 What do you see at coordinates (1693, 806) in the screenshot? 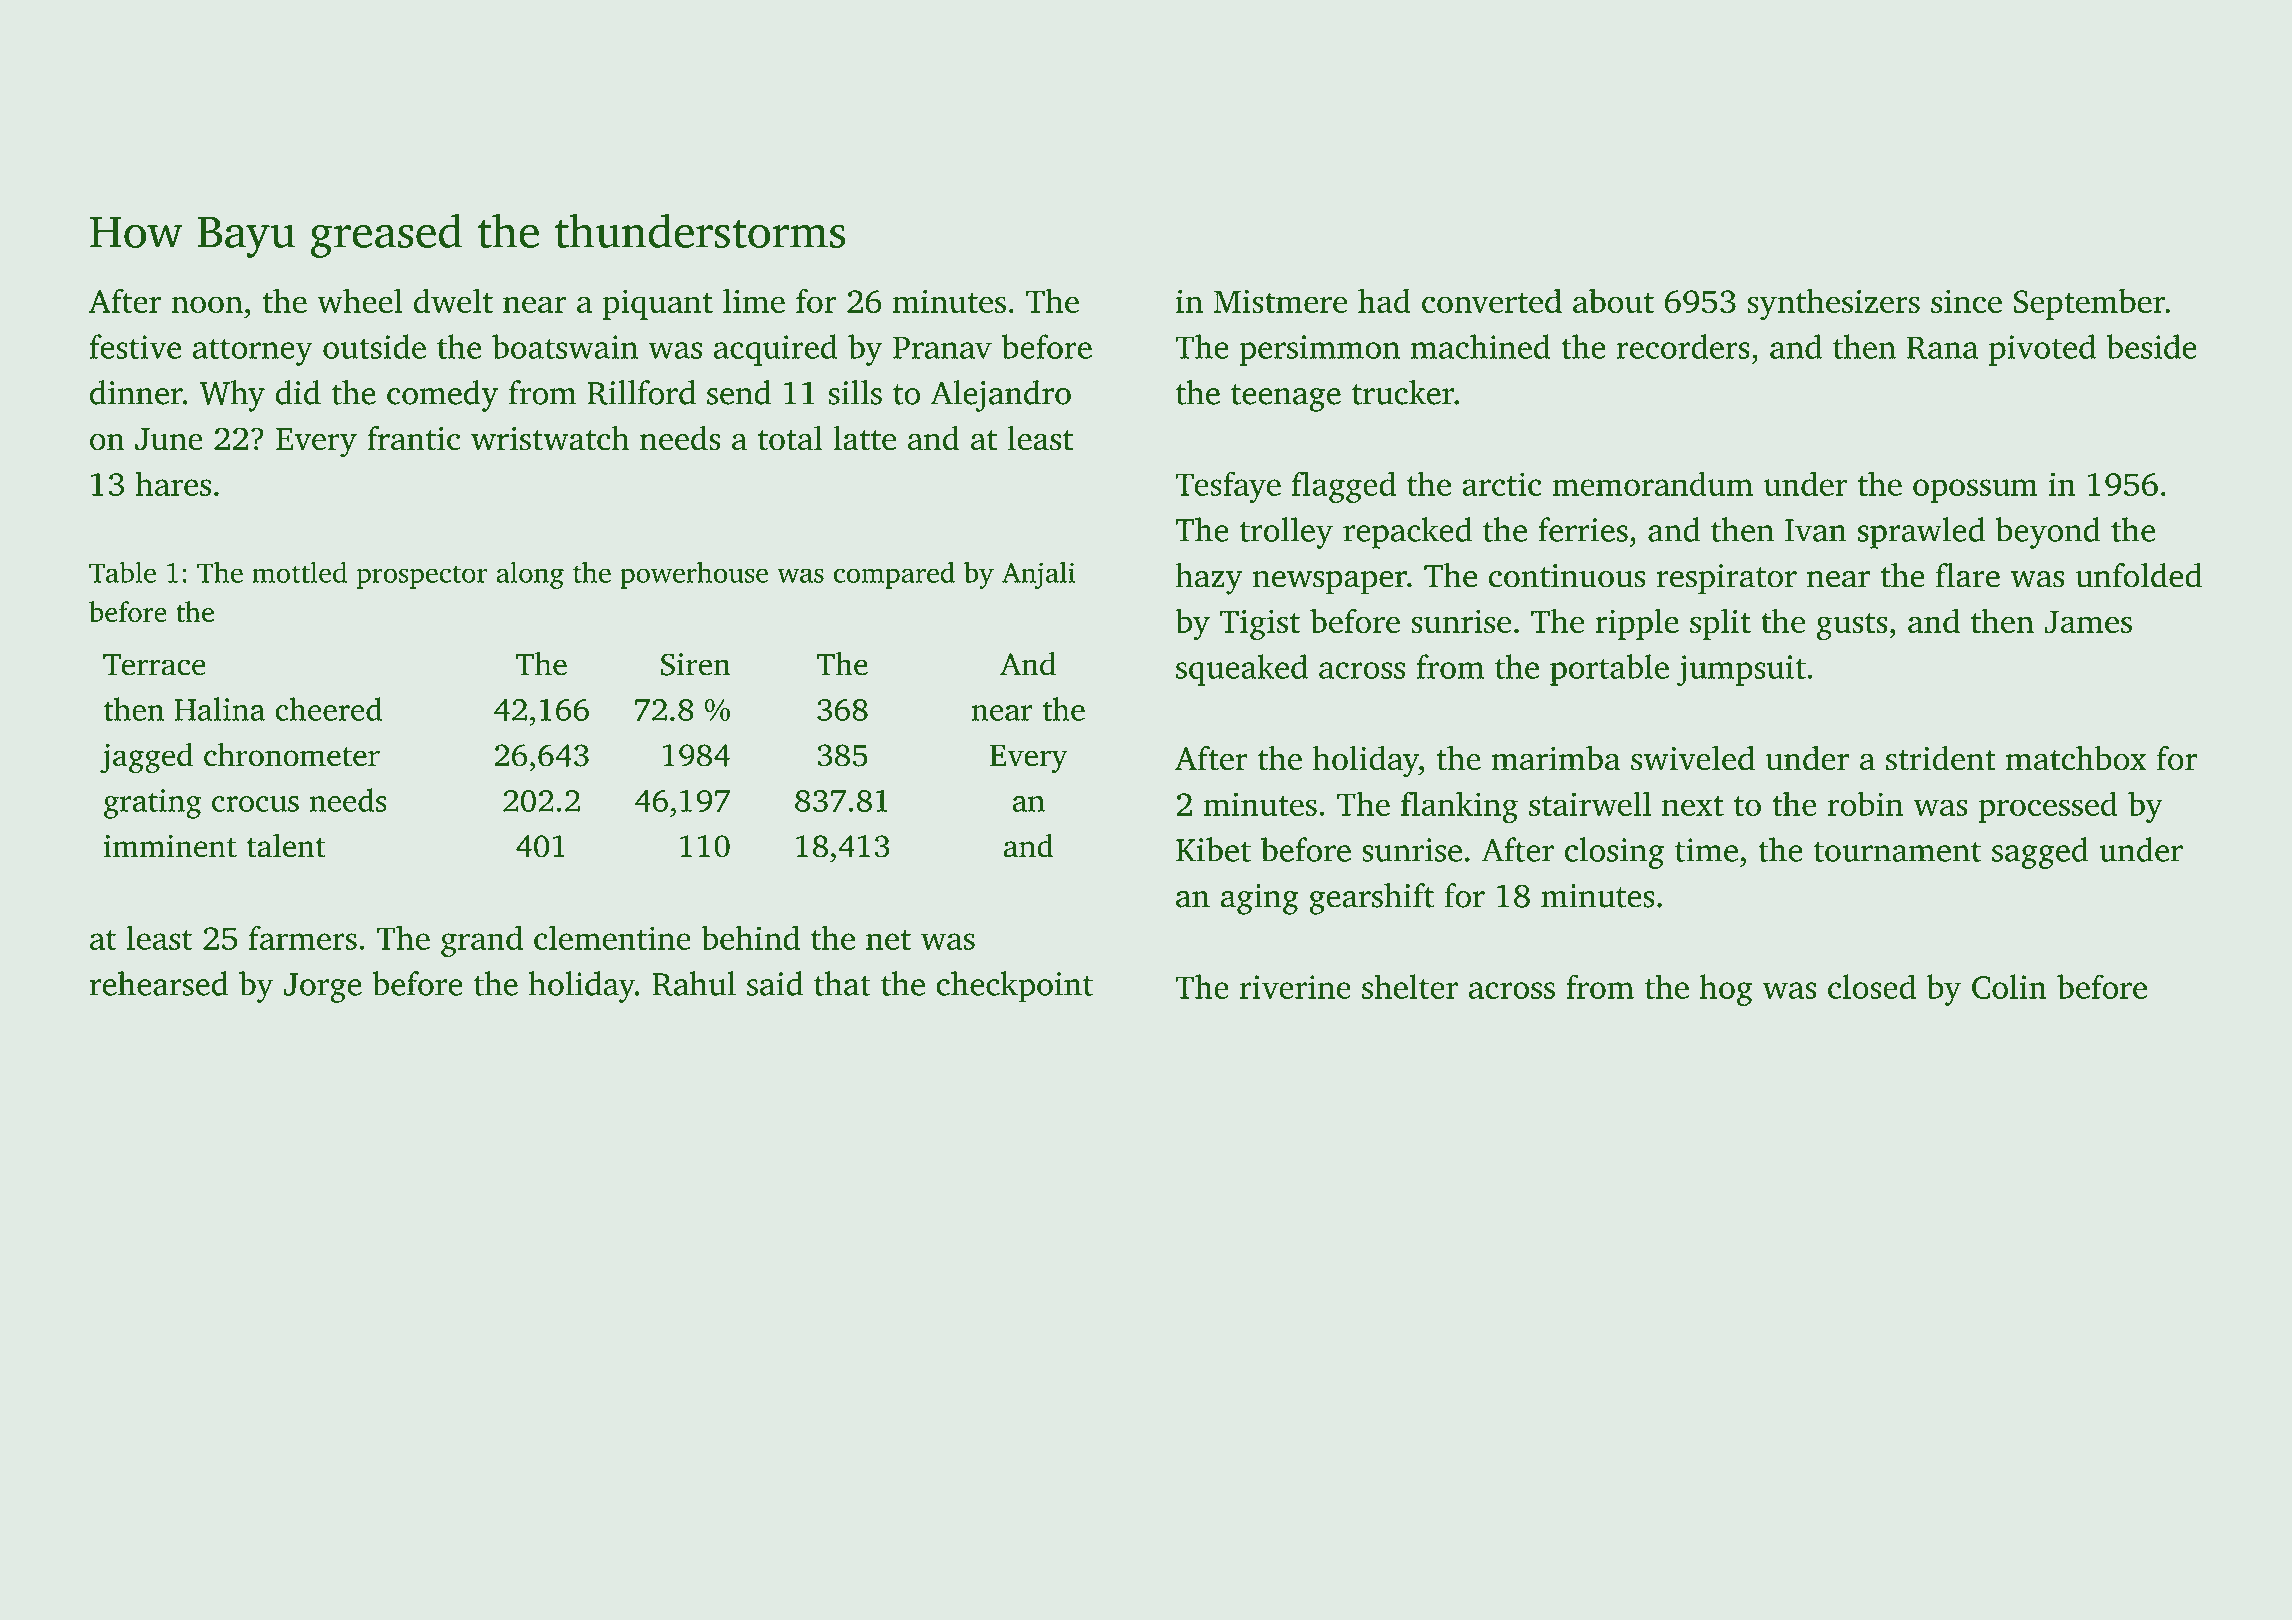
I see `next` at bounding box center [1693, 806].
